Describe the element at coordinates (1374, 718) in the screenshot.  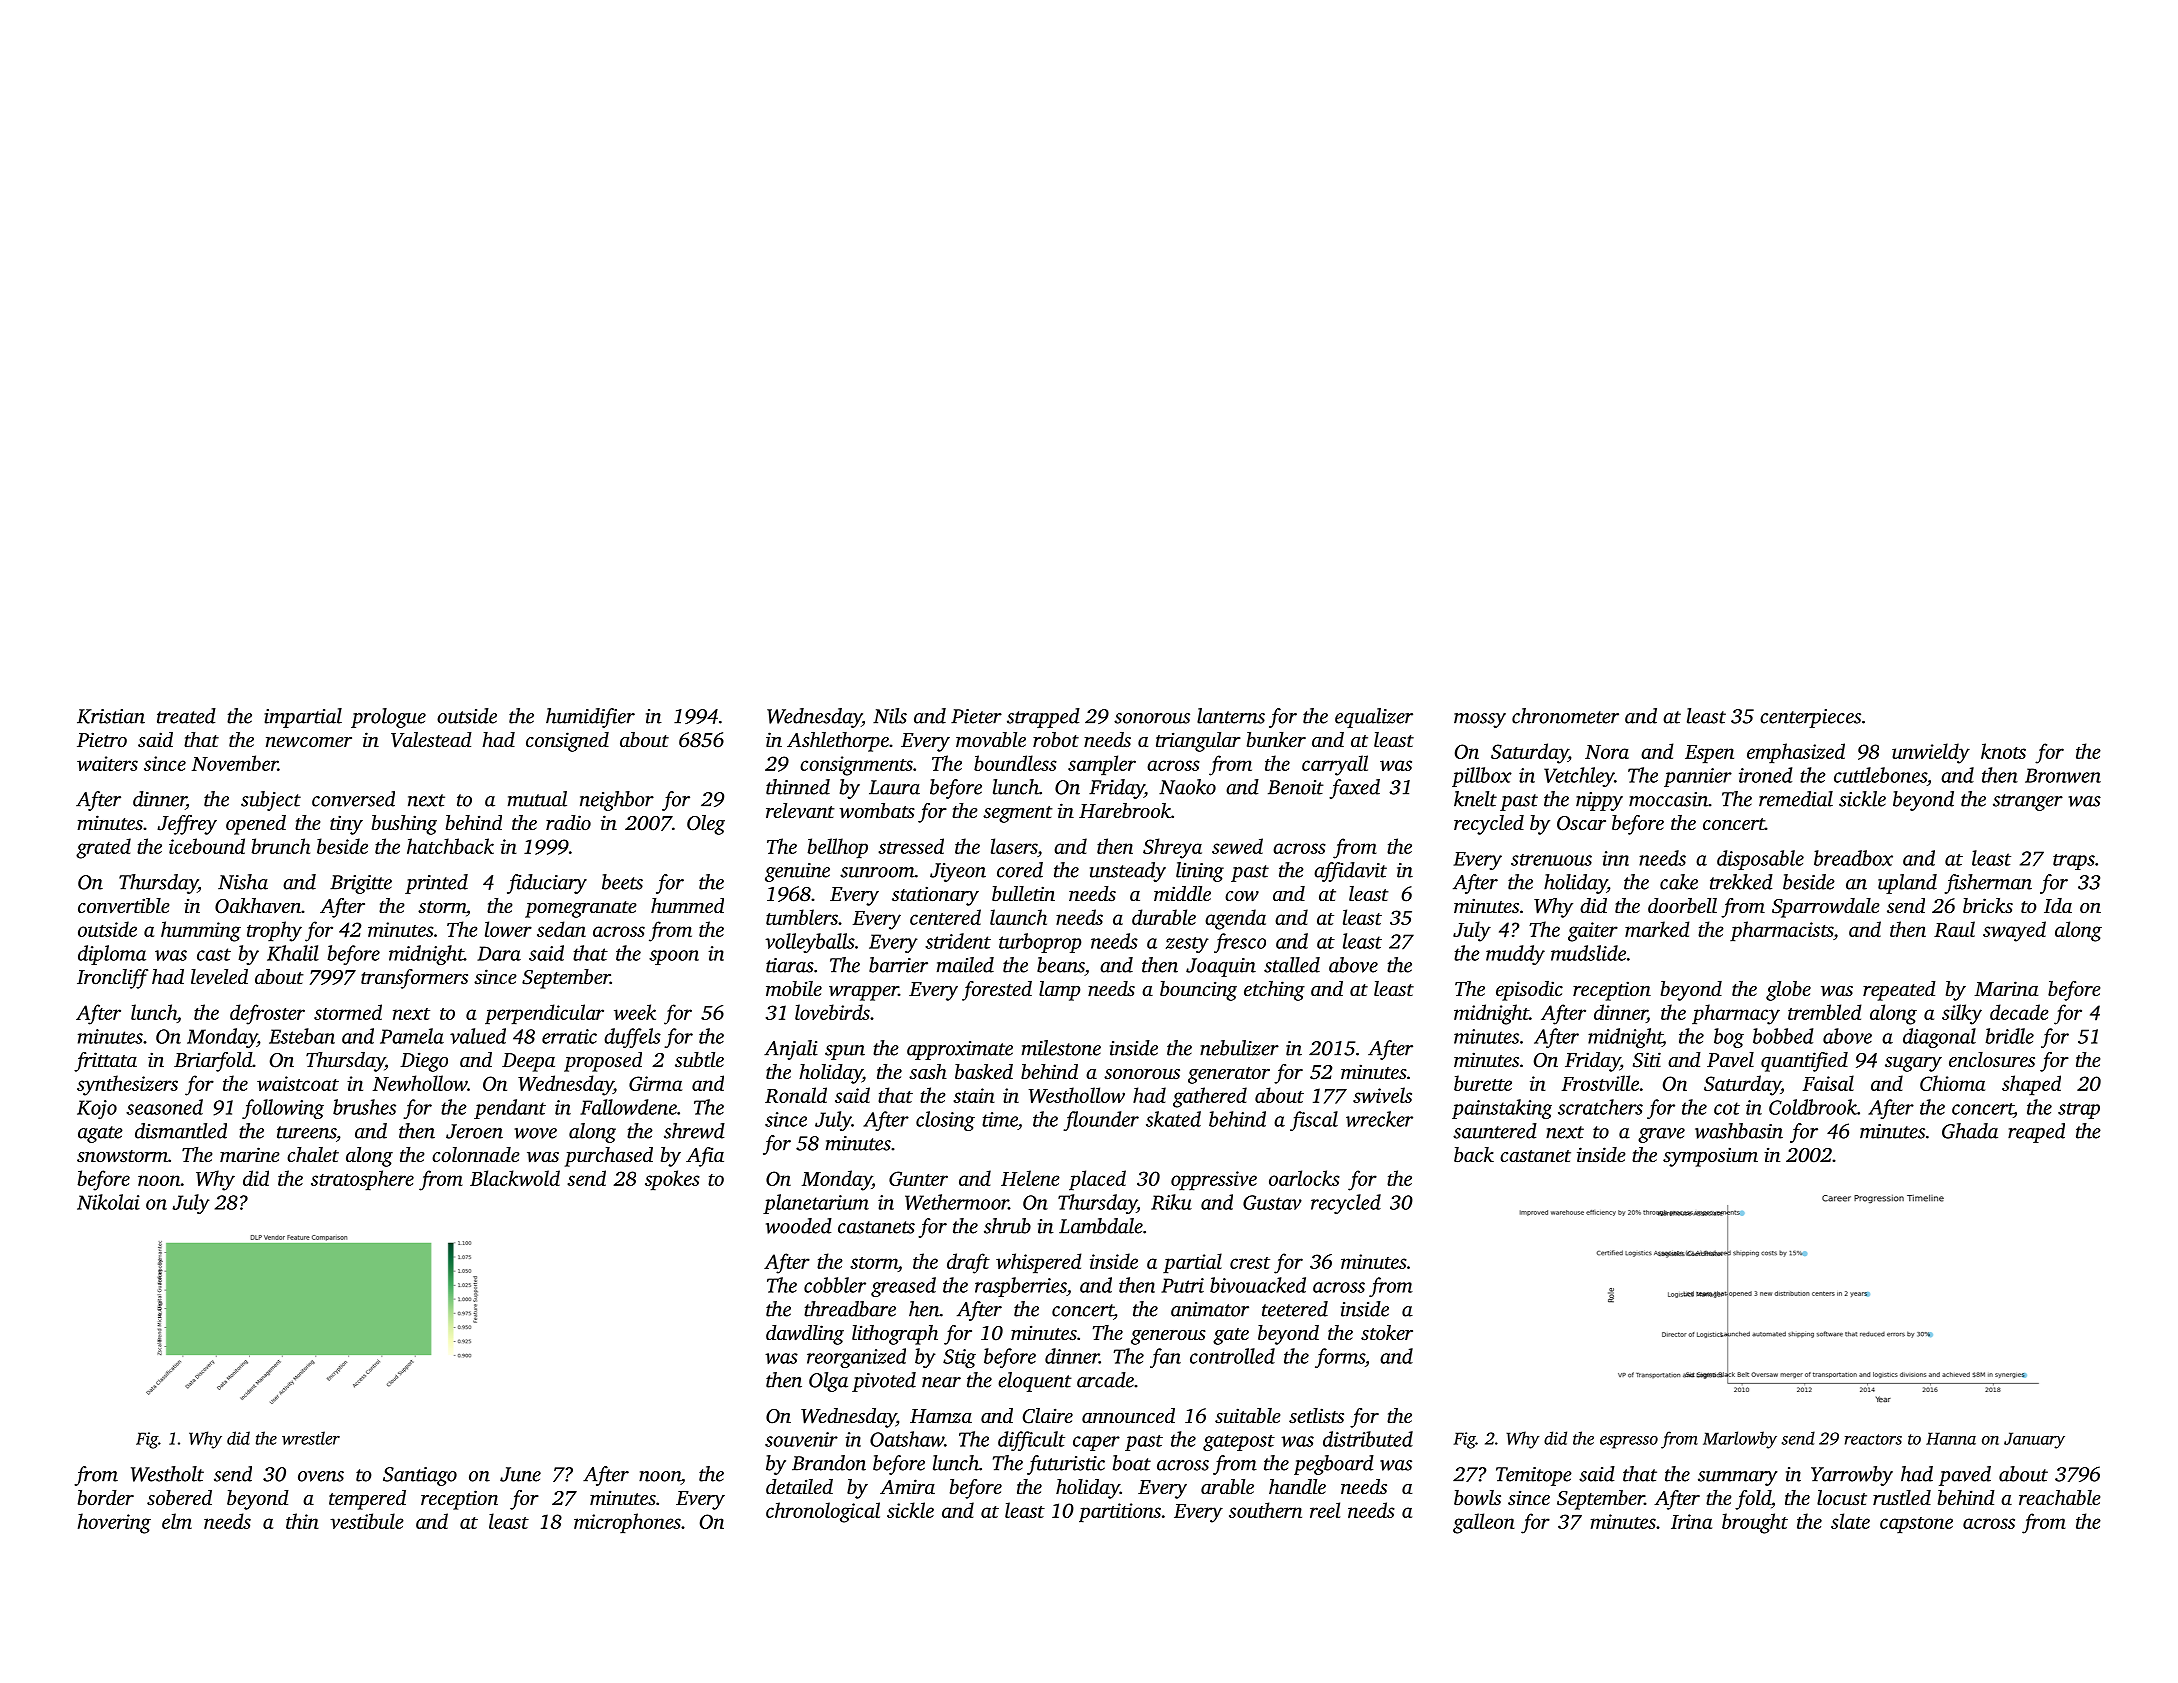
I see `equalizer` at that location.
